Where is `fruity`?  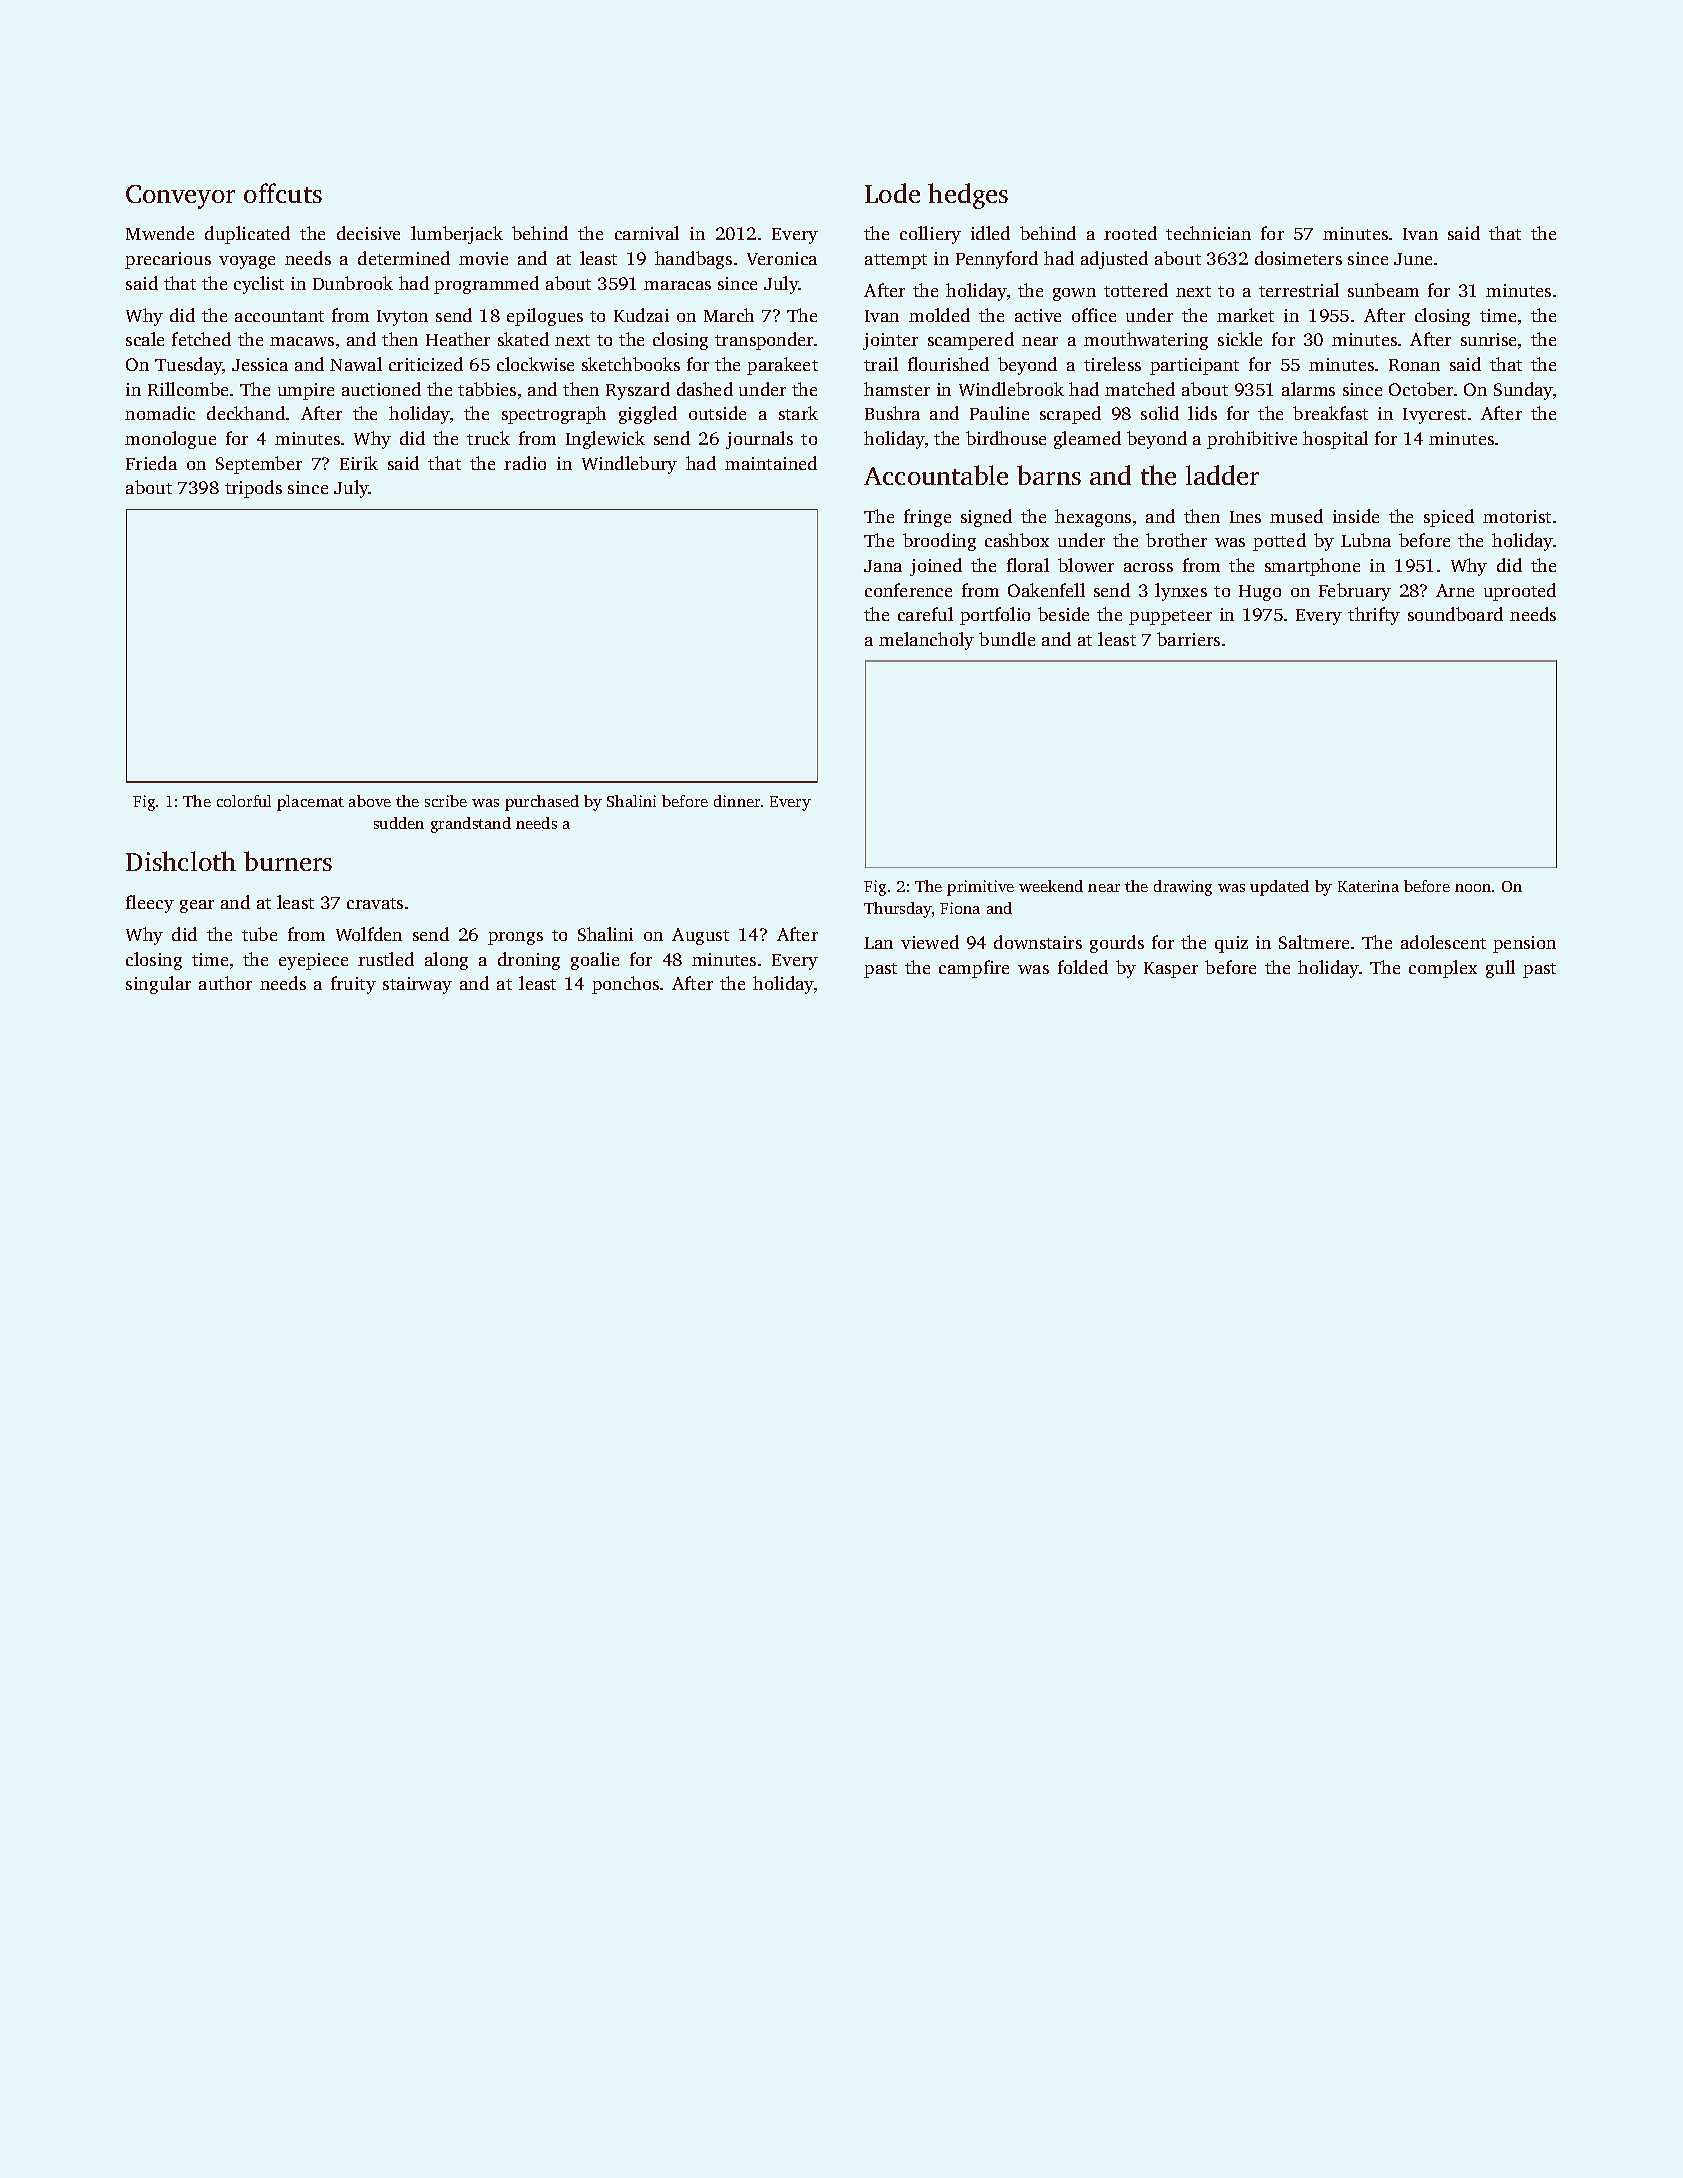
fruity is located at coordinates (353, 985).
